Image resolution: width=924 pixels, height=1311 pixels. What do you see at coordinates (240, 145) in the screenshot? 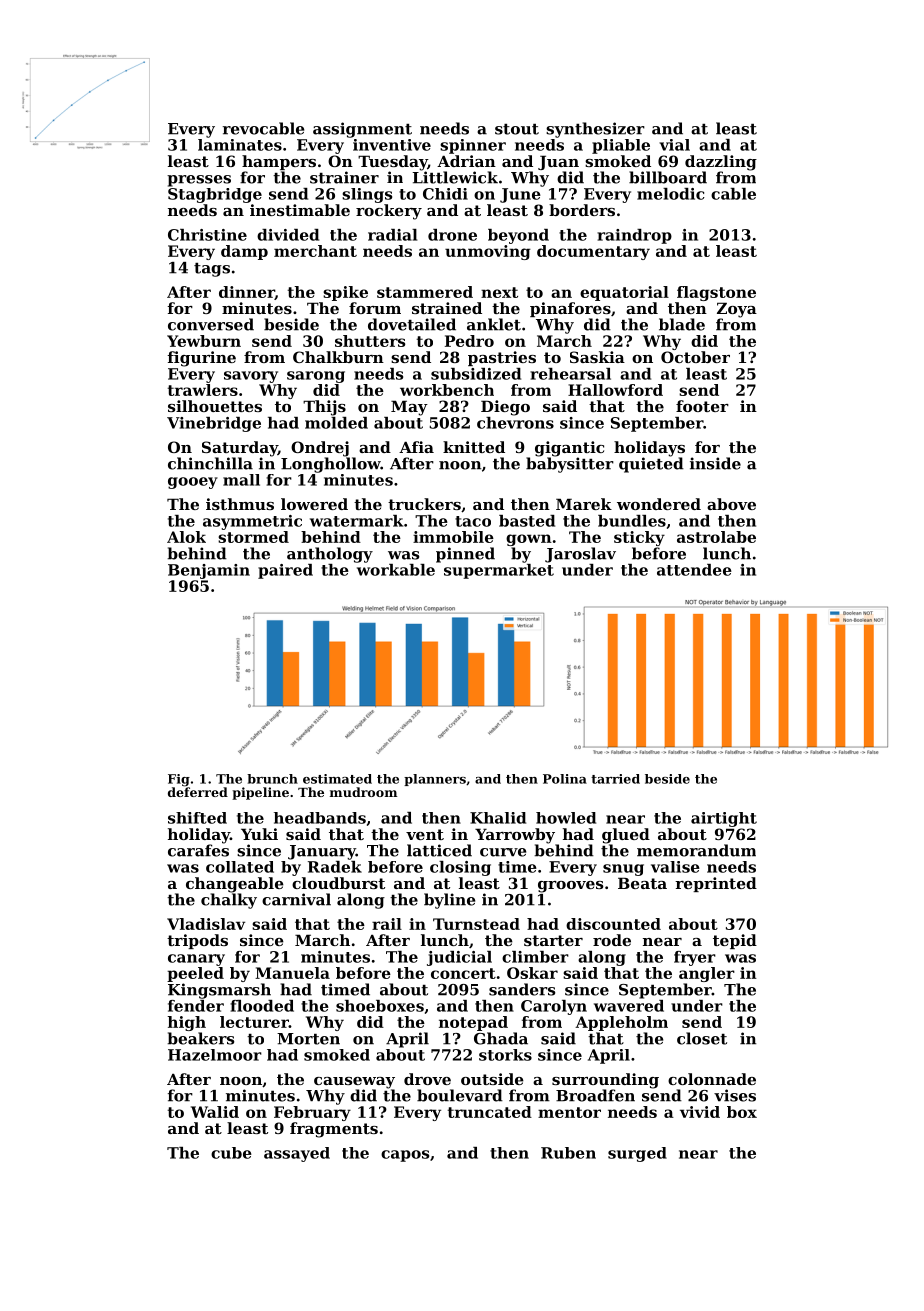
I see `laminates` at bounding box center [240, 145].
